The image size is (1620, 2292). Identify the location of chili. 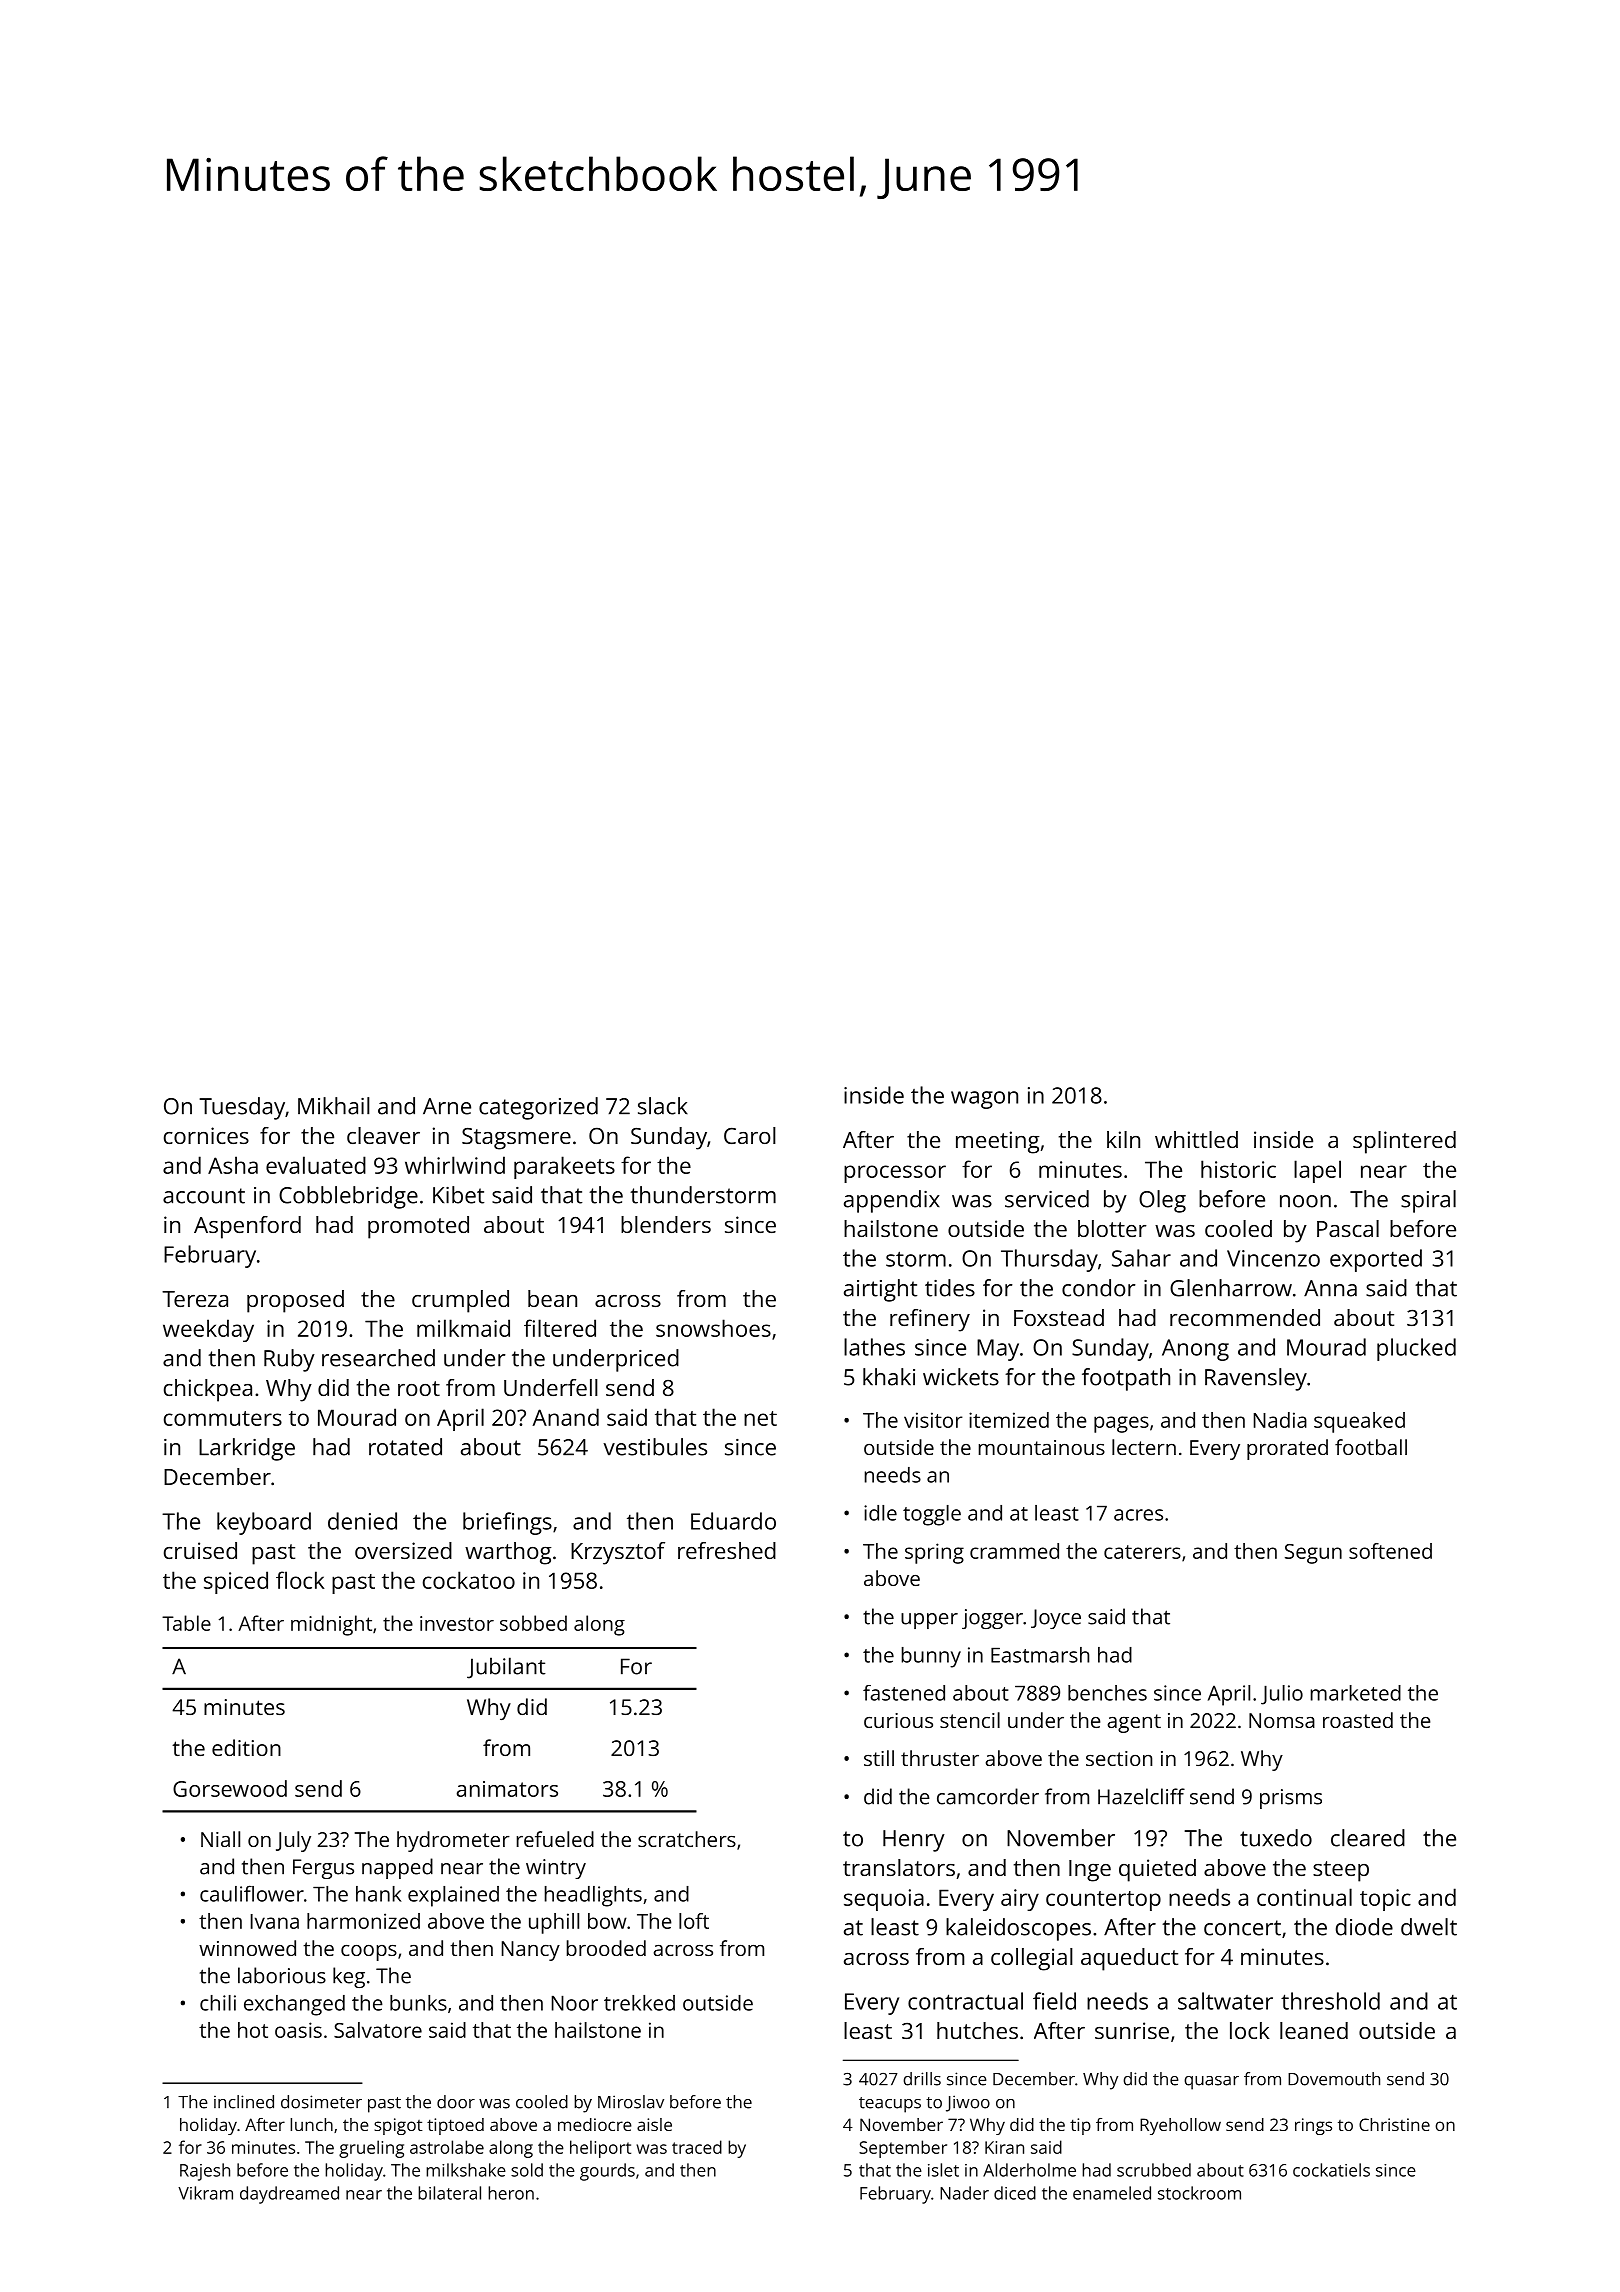
(218, 2003).
